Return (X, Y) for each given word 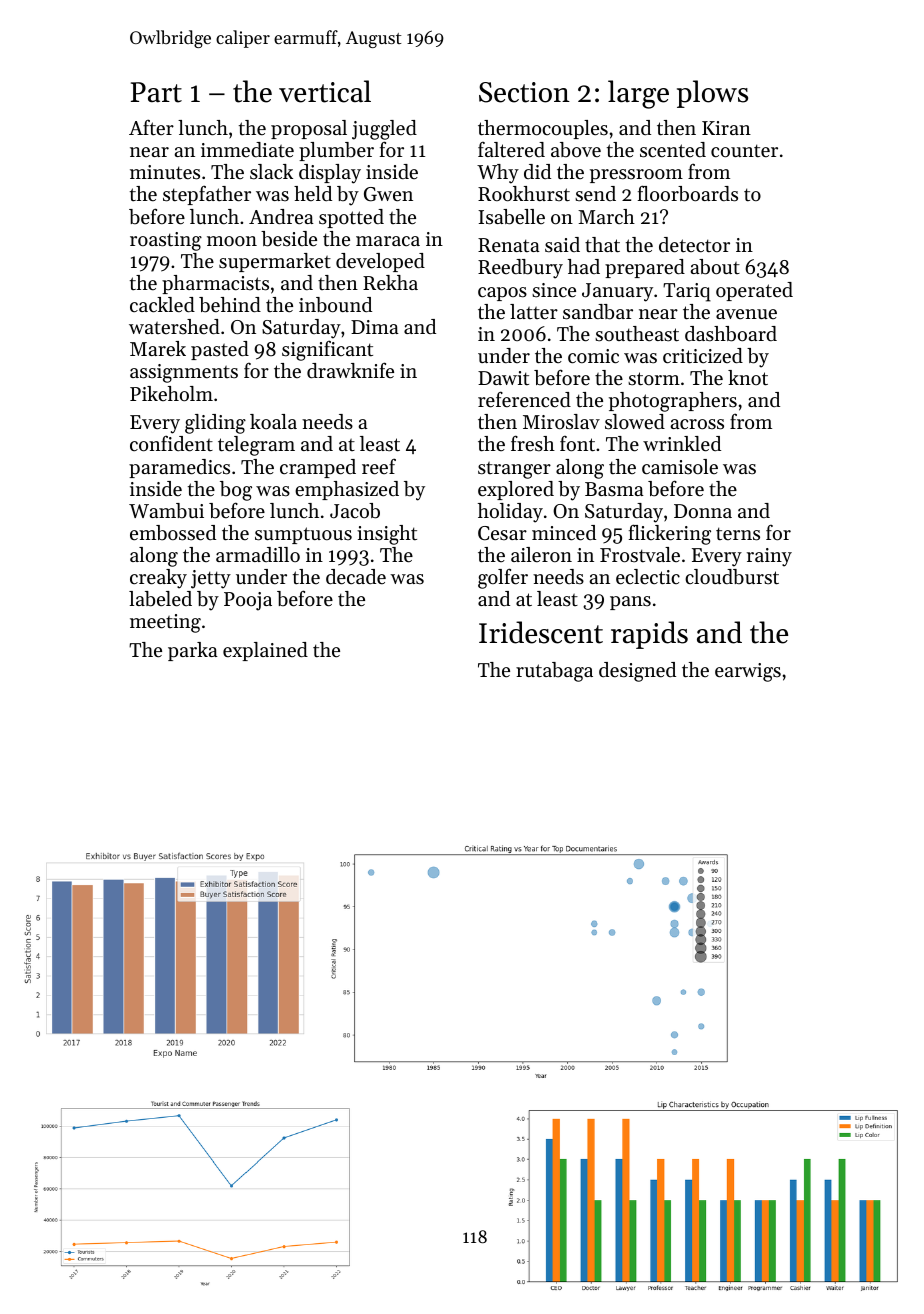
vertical (325, 91)
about (715, 267)
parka (193, 651)
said (562, 245)
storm (654, 379)
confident (171, 444)
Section (524, 92)
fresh (533, 443)
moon (232, 241)
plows (712, 94)
